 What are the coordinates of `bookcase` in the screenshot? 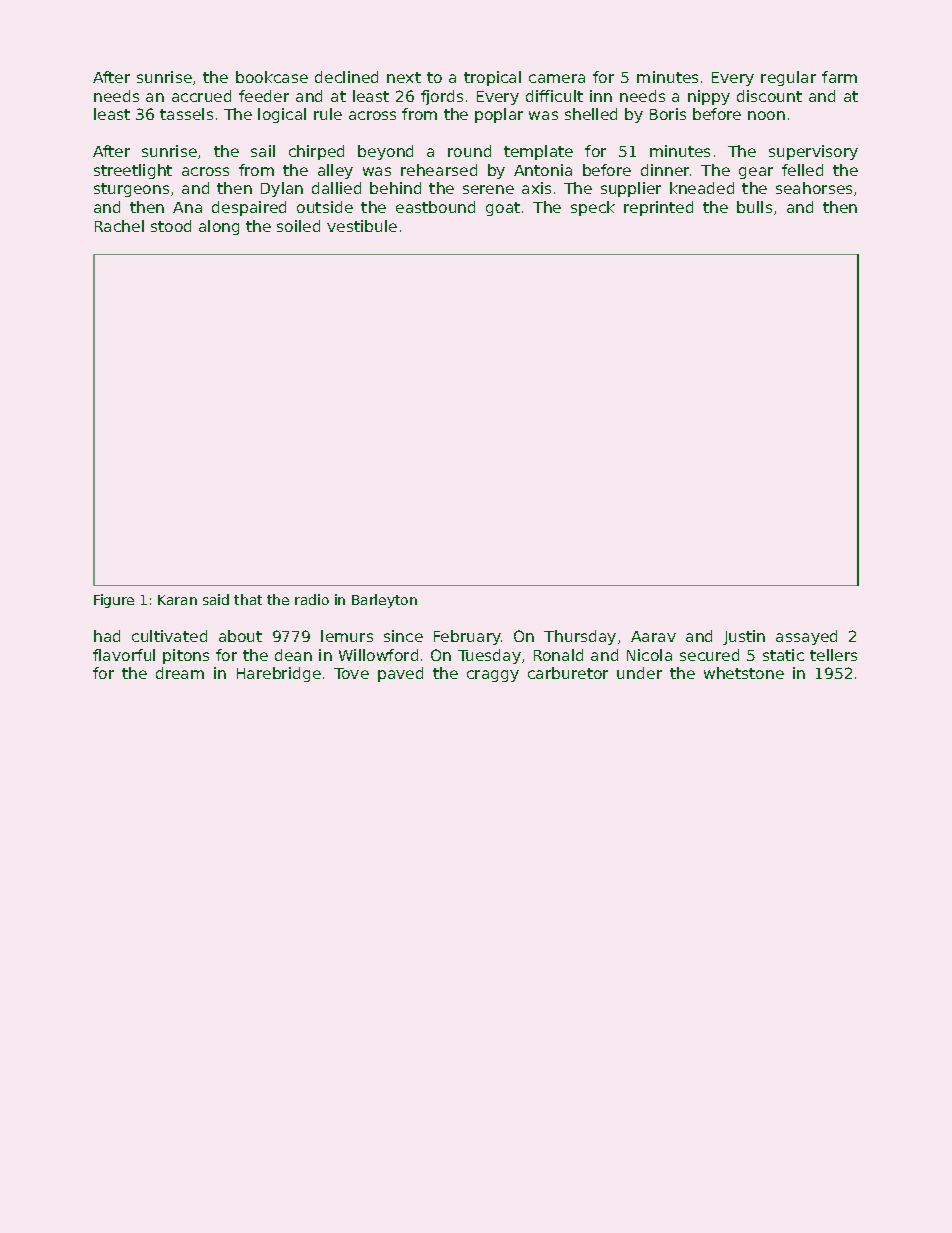 It's located at (272, 77).
